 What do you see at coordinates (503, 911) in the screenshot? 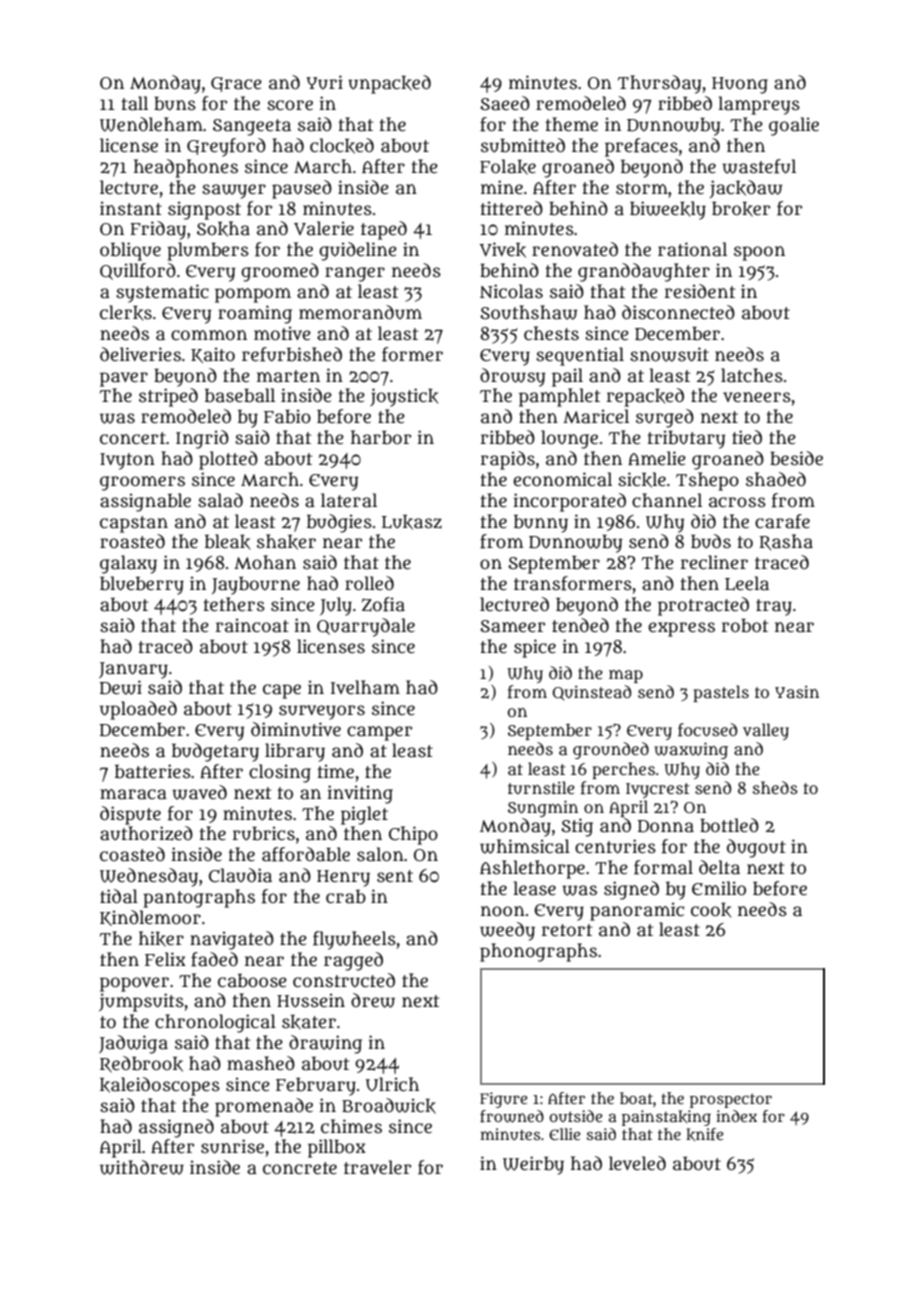
I see `noon` at bounding box center [503, 911].
